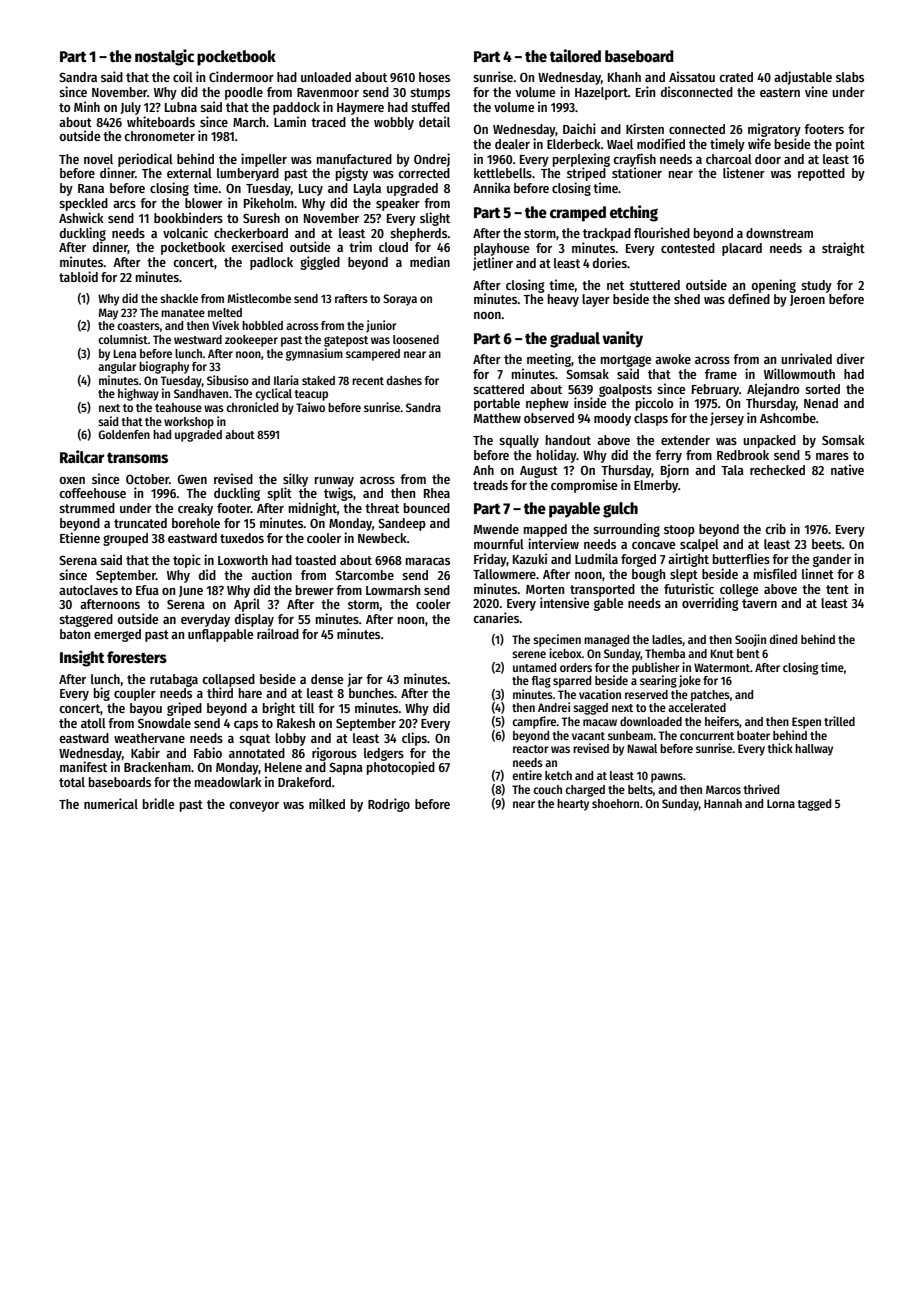  What do you see at coordinates (247, 605) in the screenshot?
I see `April` at bounding box center [247, 605].
